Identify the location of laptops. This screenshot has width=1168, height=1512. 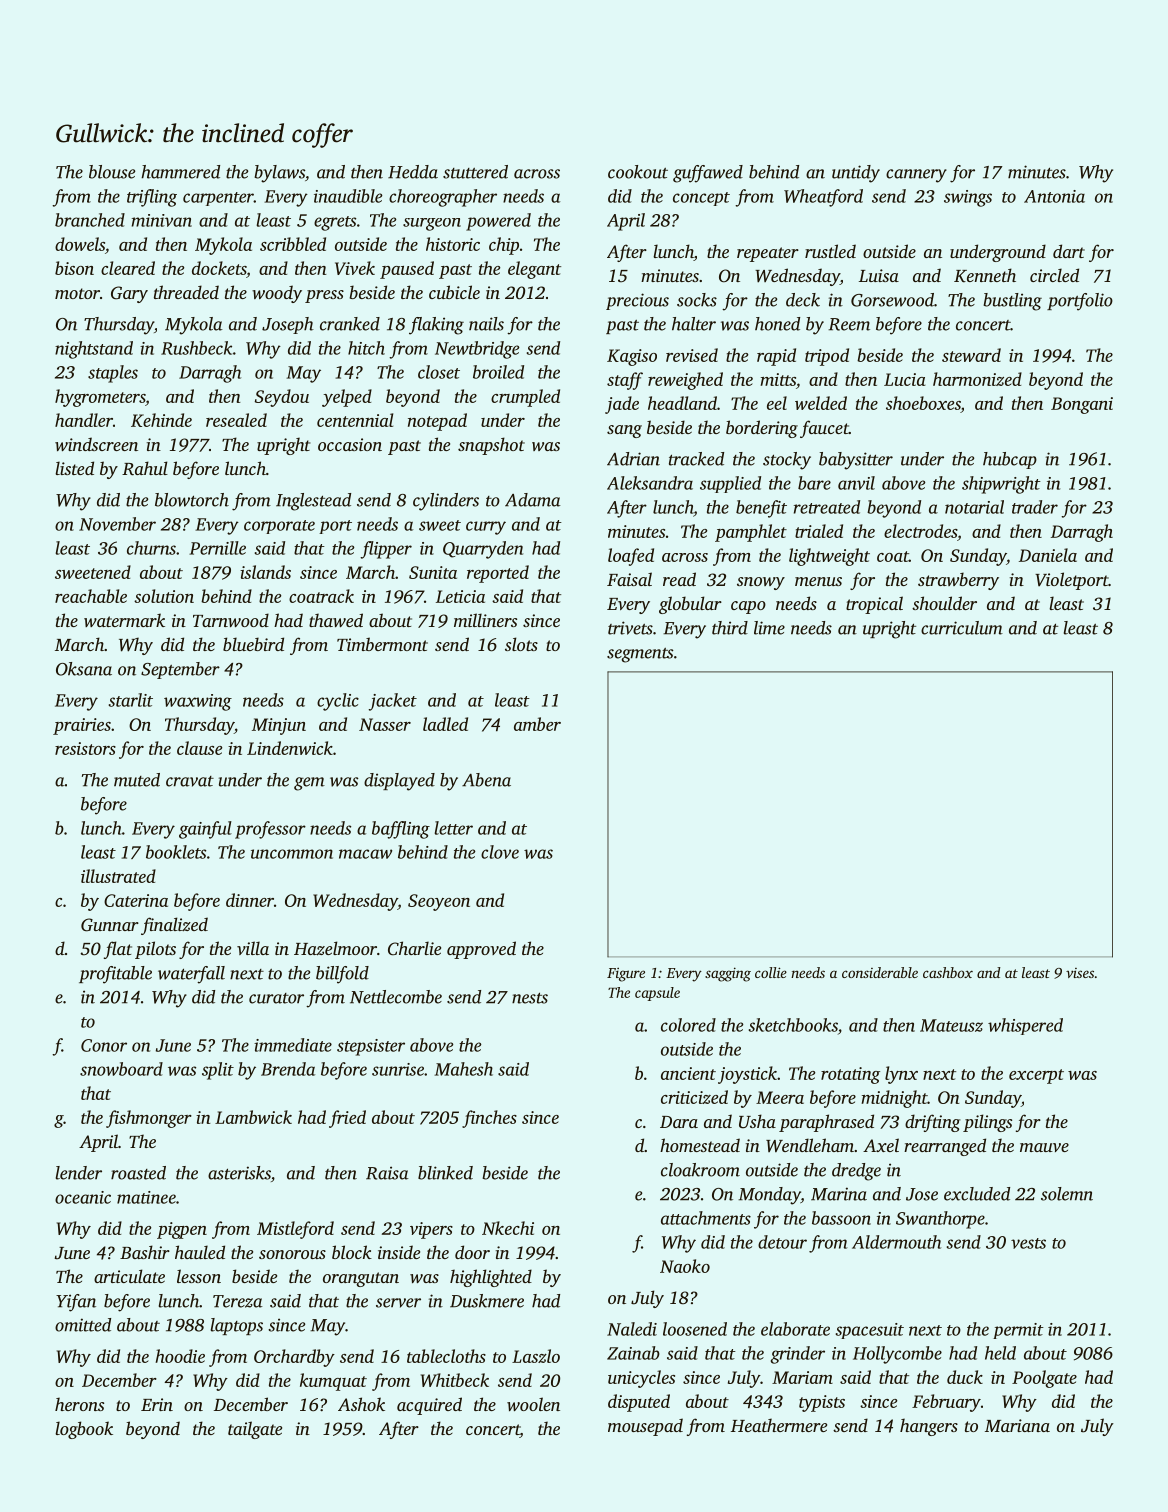
(237, 1326).
